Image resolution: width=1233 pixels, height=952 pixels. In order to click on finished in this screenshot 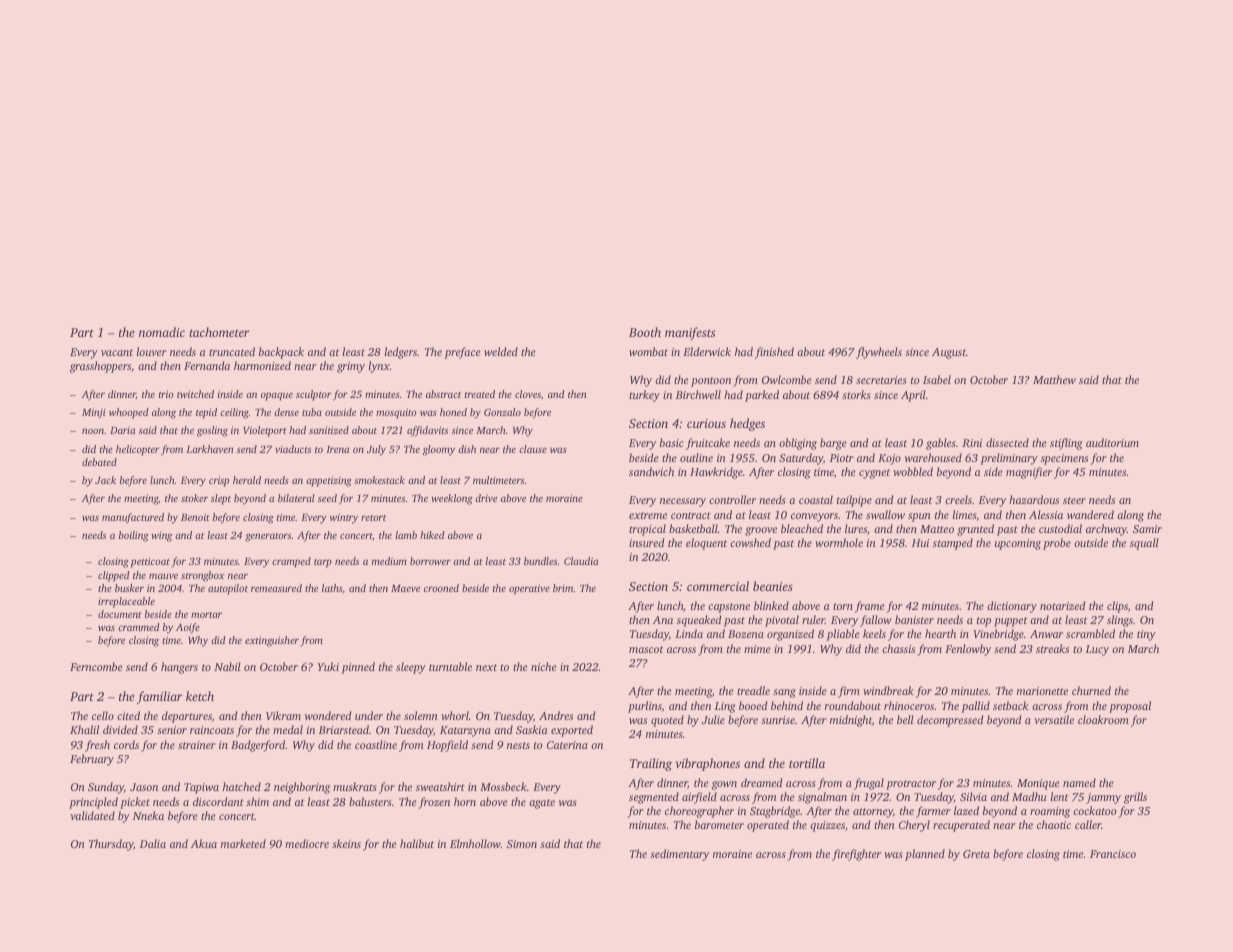, I will do `click(774, 353)`.
